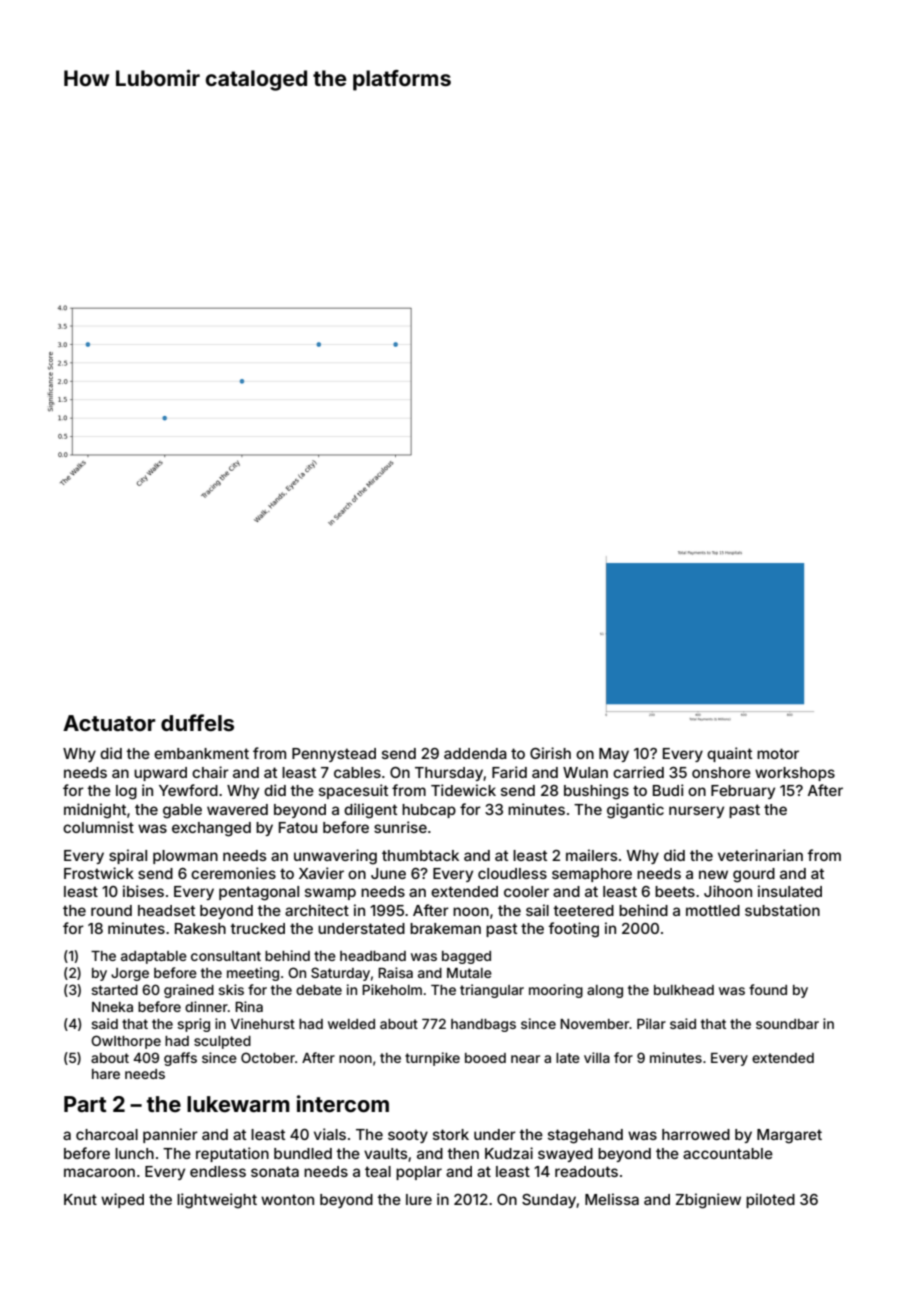 The image size is (908, 1316). What do you see at coordinates (778, 753) in the image?
I see `motor` at bounding box center [778, 753].
